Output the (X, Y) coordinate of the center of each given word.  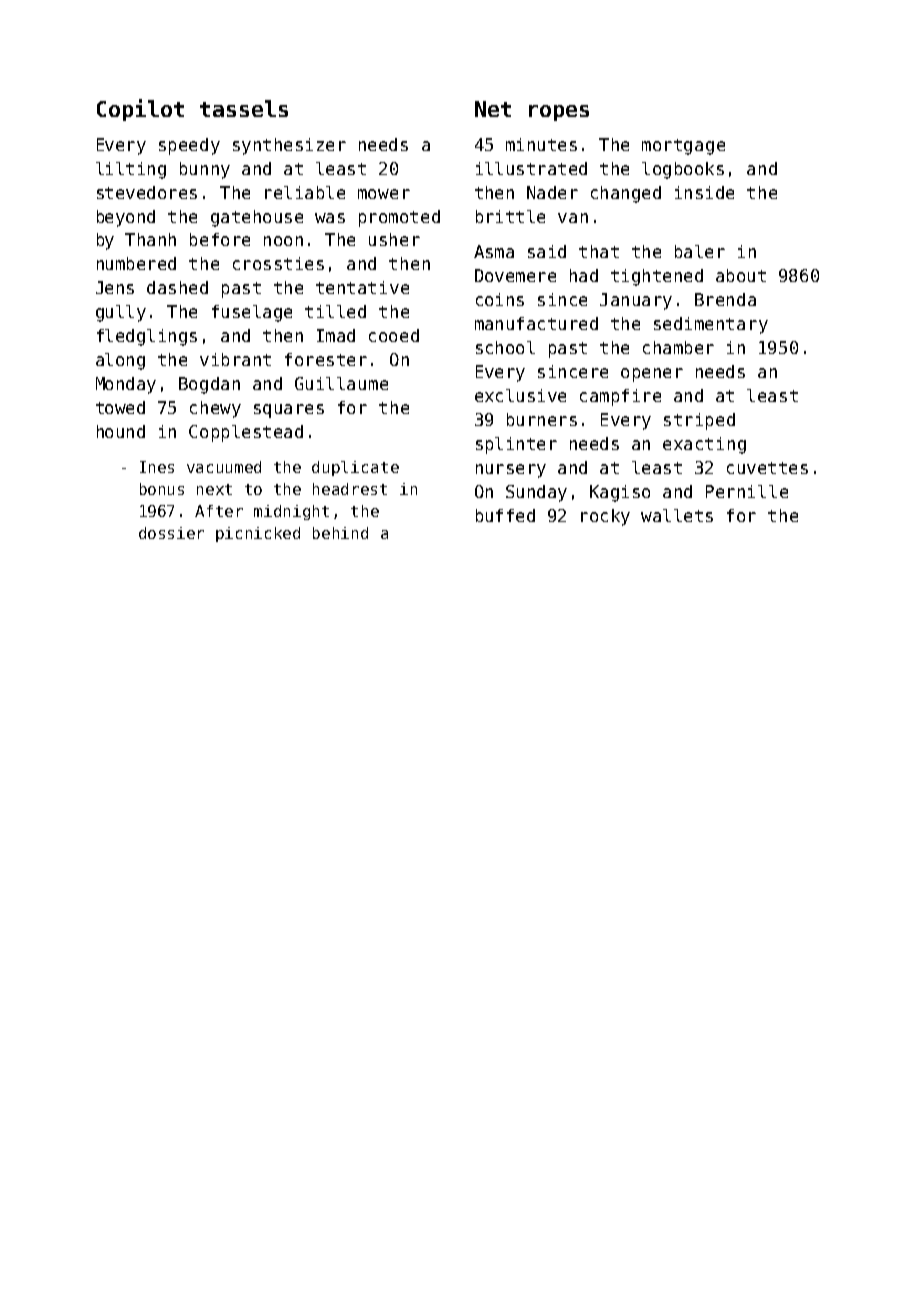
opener (652, 375)
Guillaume (341, 383)
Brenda (725, 299)
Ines (157, 467)
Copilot (140, 110)
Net (493, 109)
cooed (394, 335)
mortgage (683, 147)
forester (326, 359)
